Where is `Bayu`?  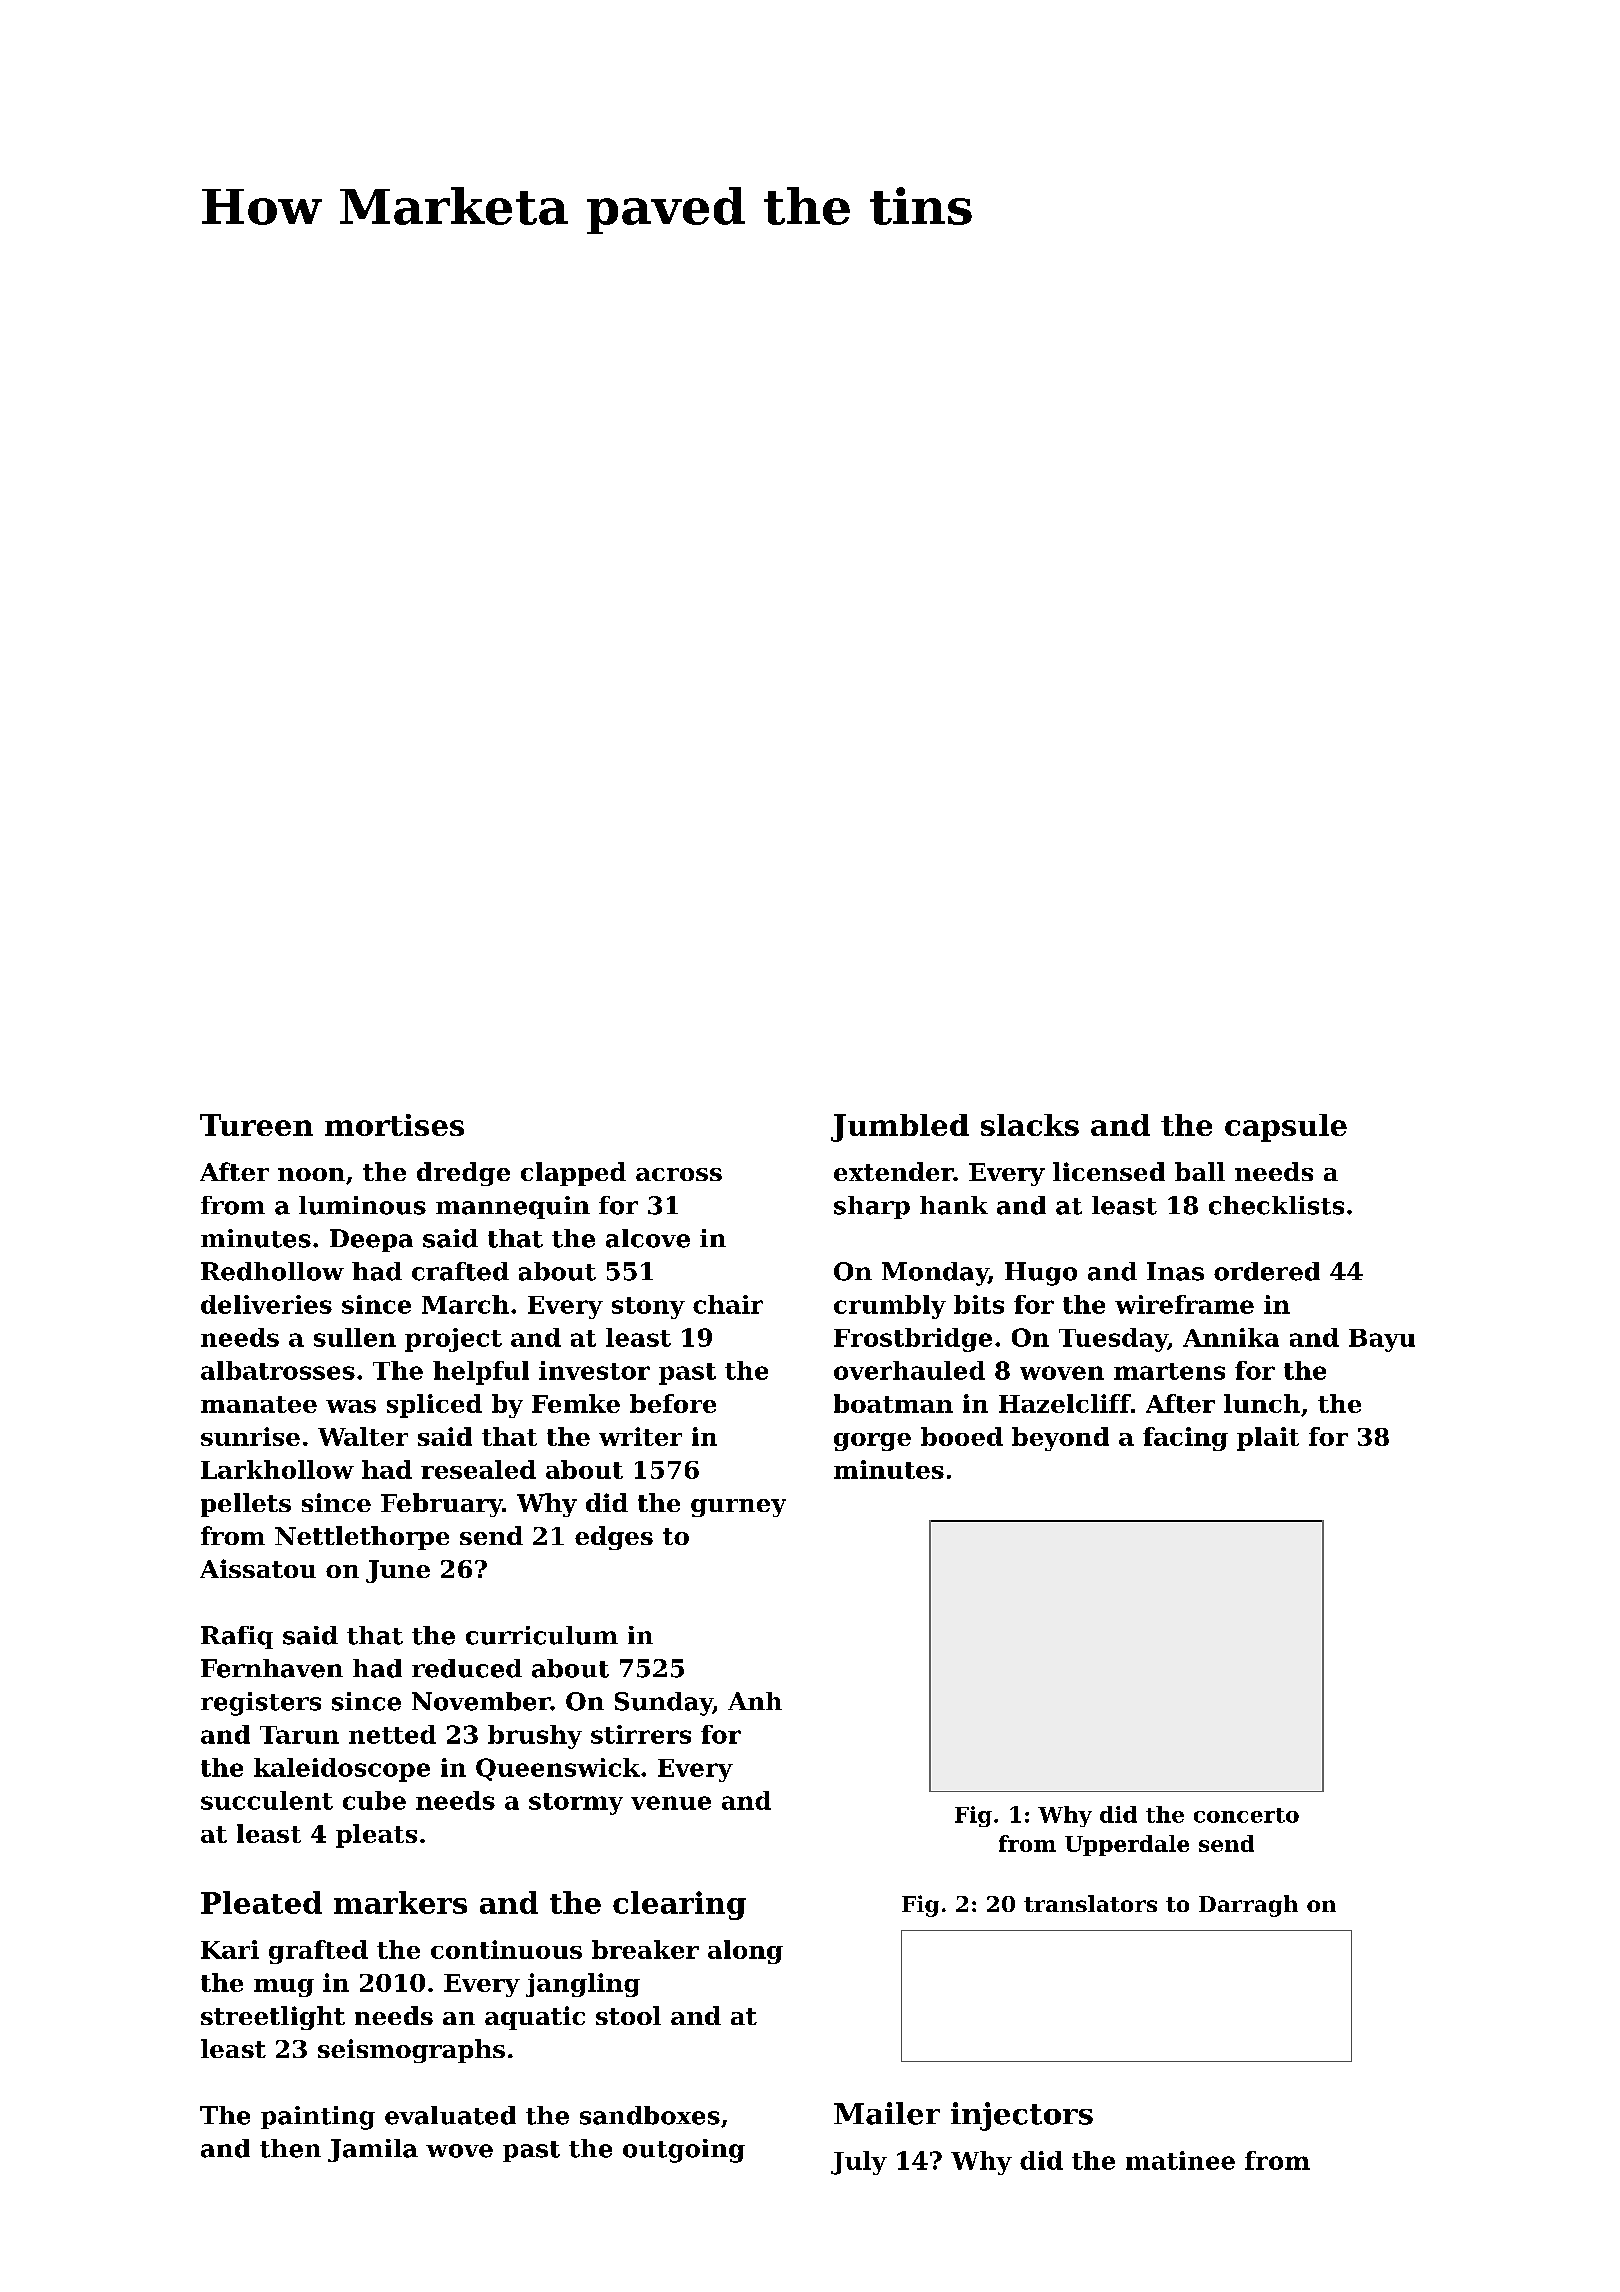
Bayu is located at coordinates (1382, 1340).
